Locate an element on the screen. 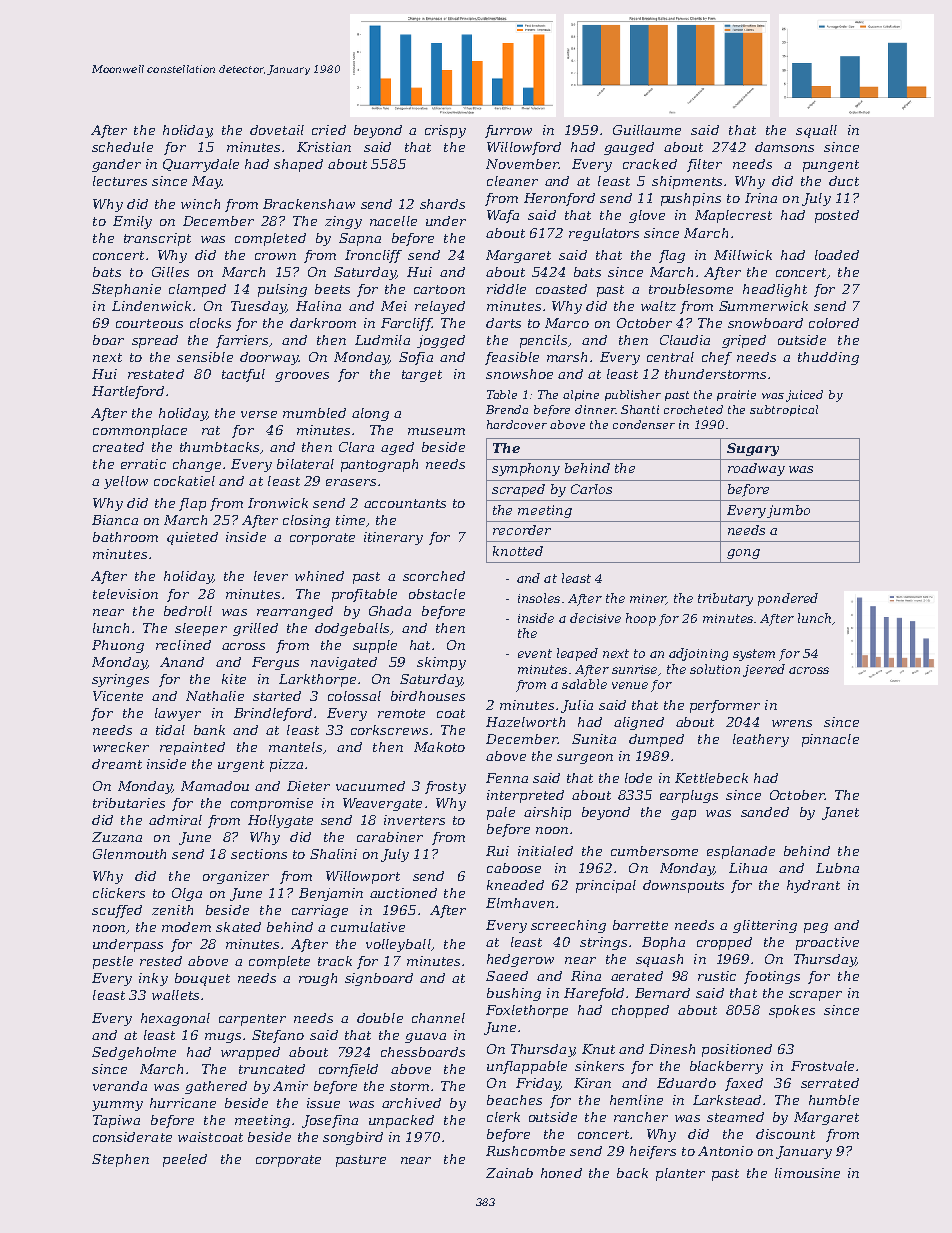  peeled is located at coordinates (185, 1160).
